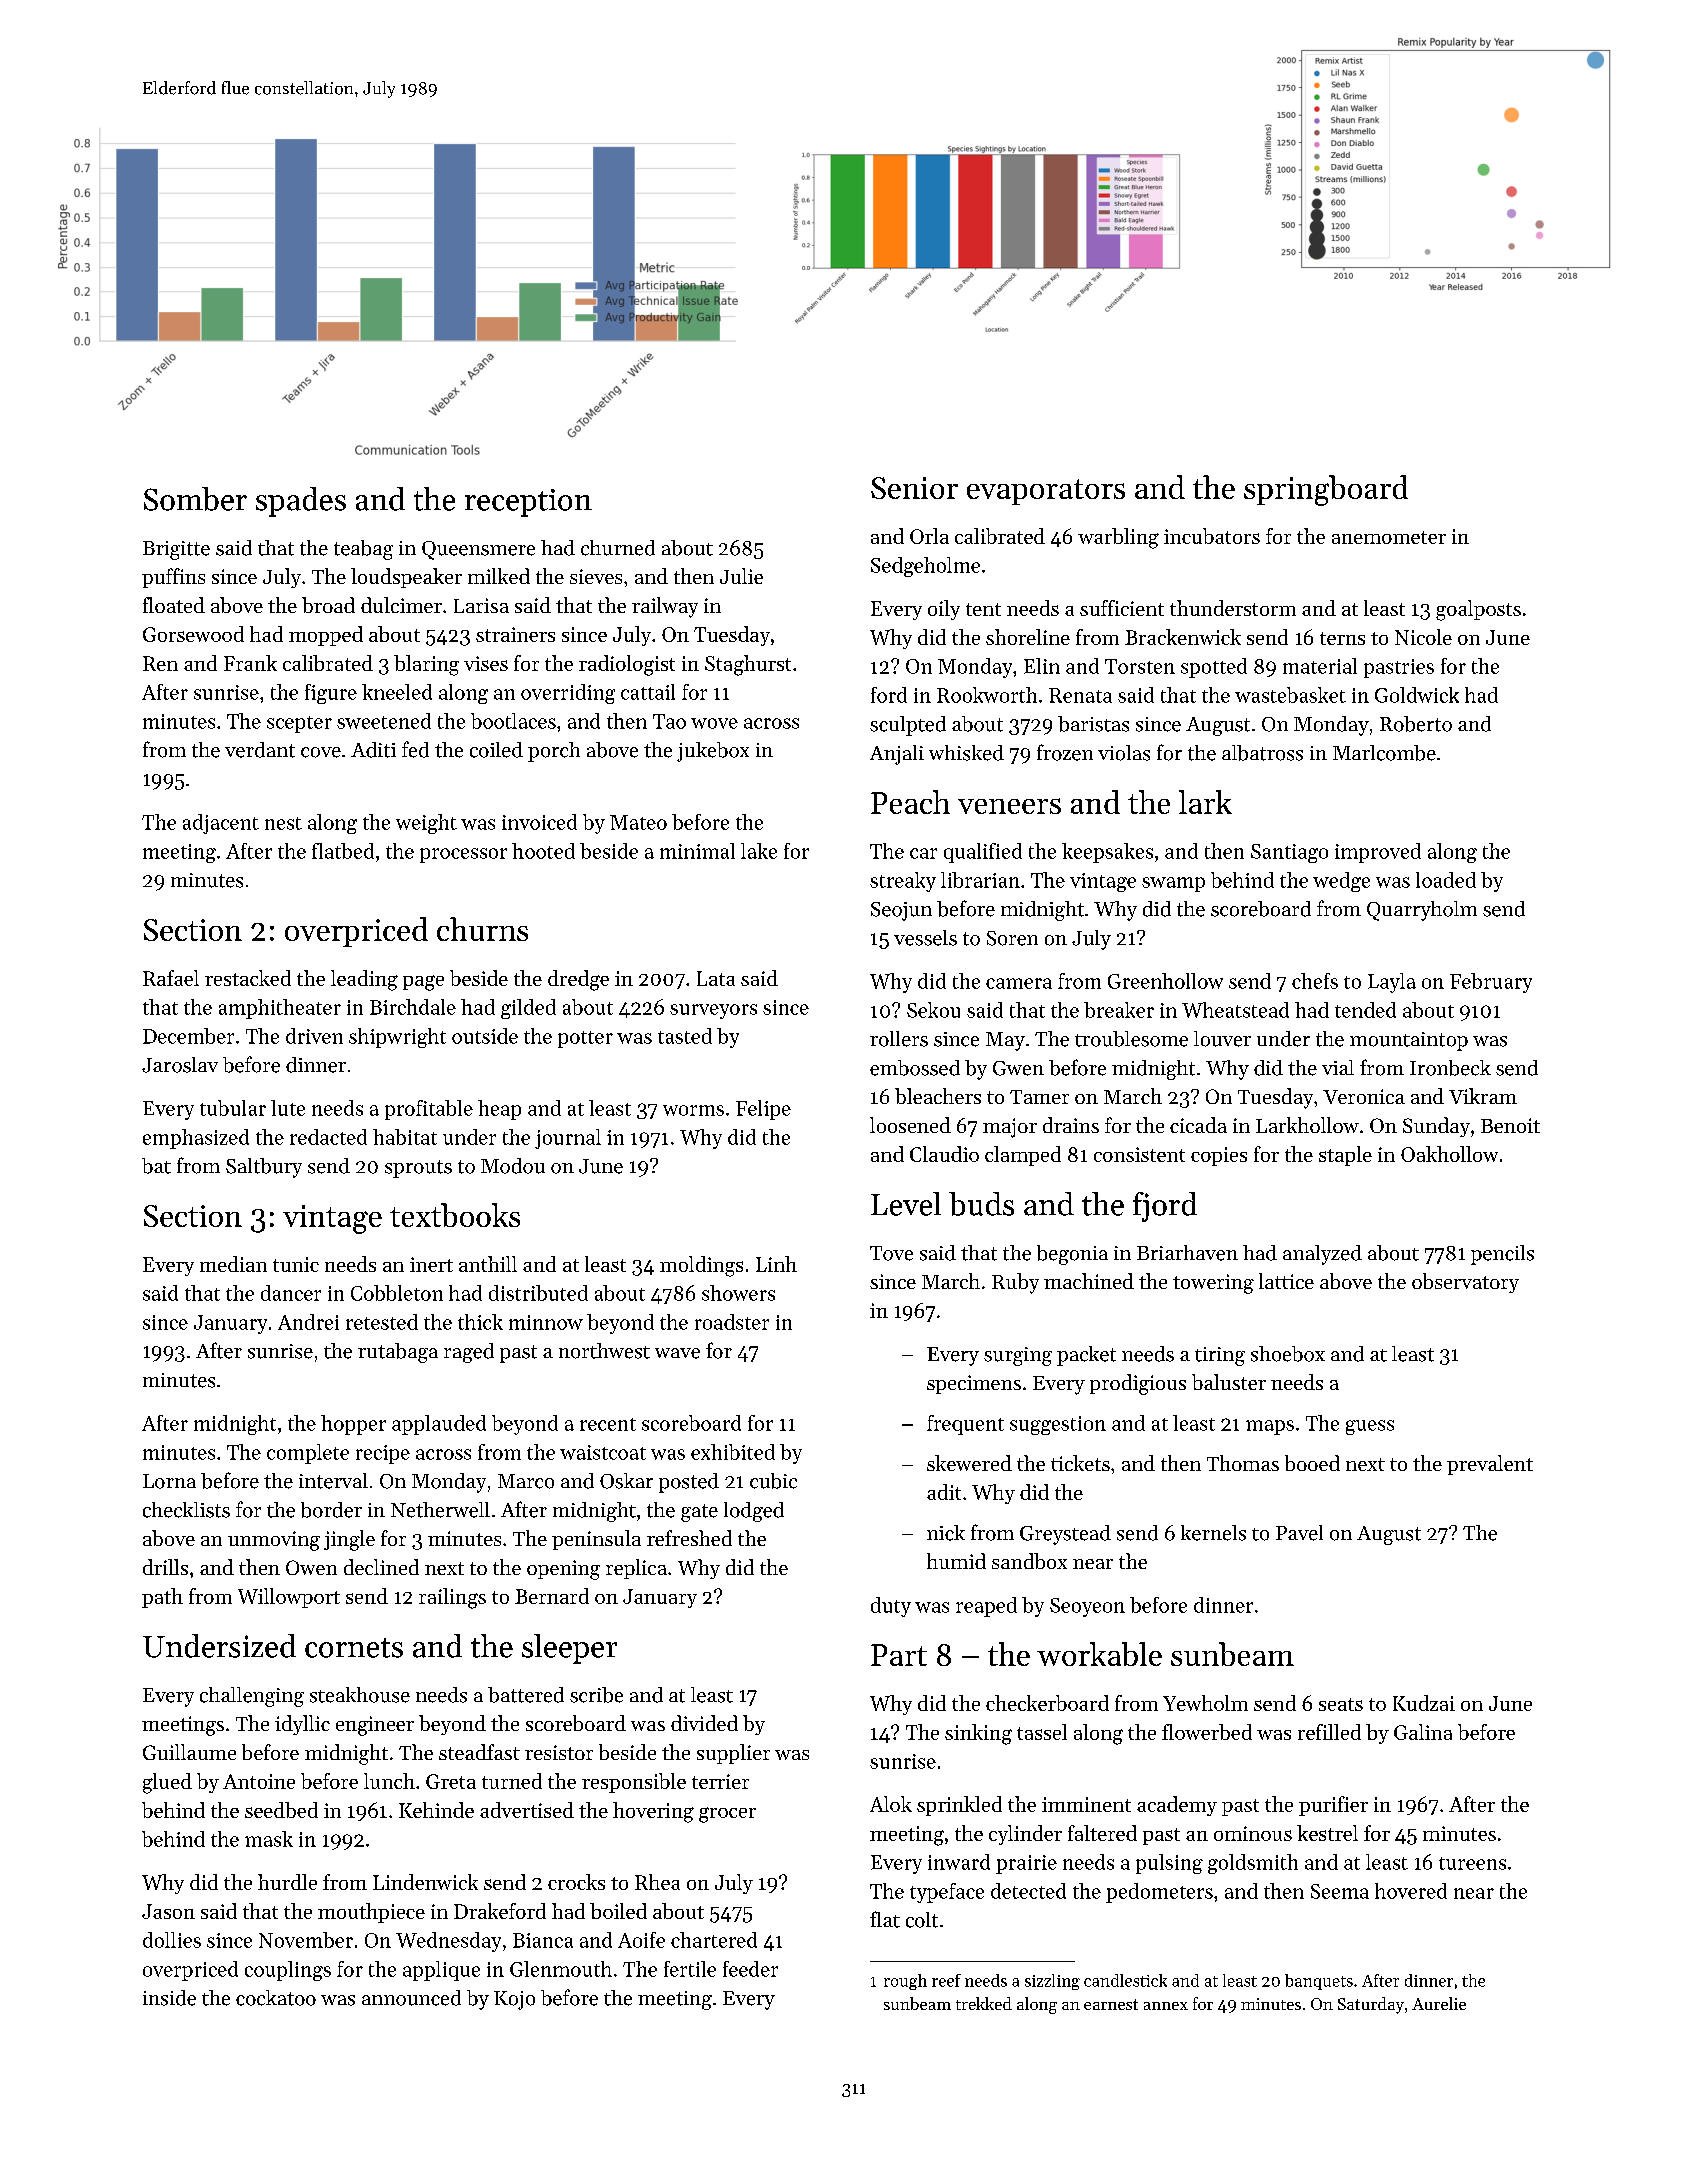 The height and width of the image is (2178, 1683). Describe the element at coordinates (627, 665) in the image. I see `radiologist` at that location.
